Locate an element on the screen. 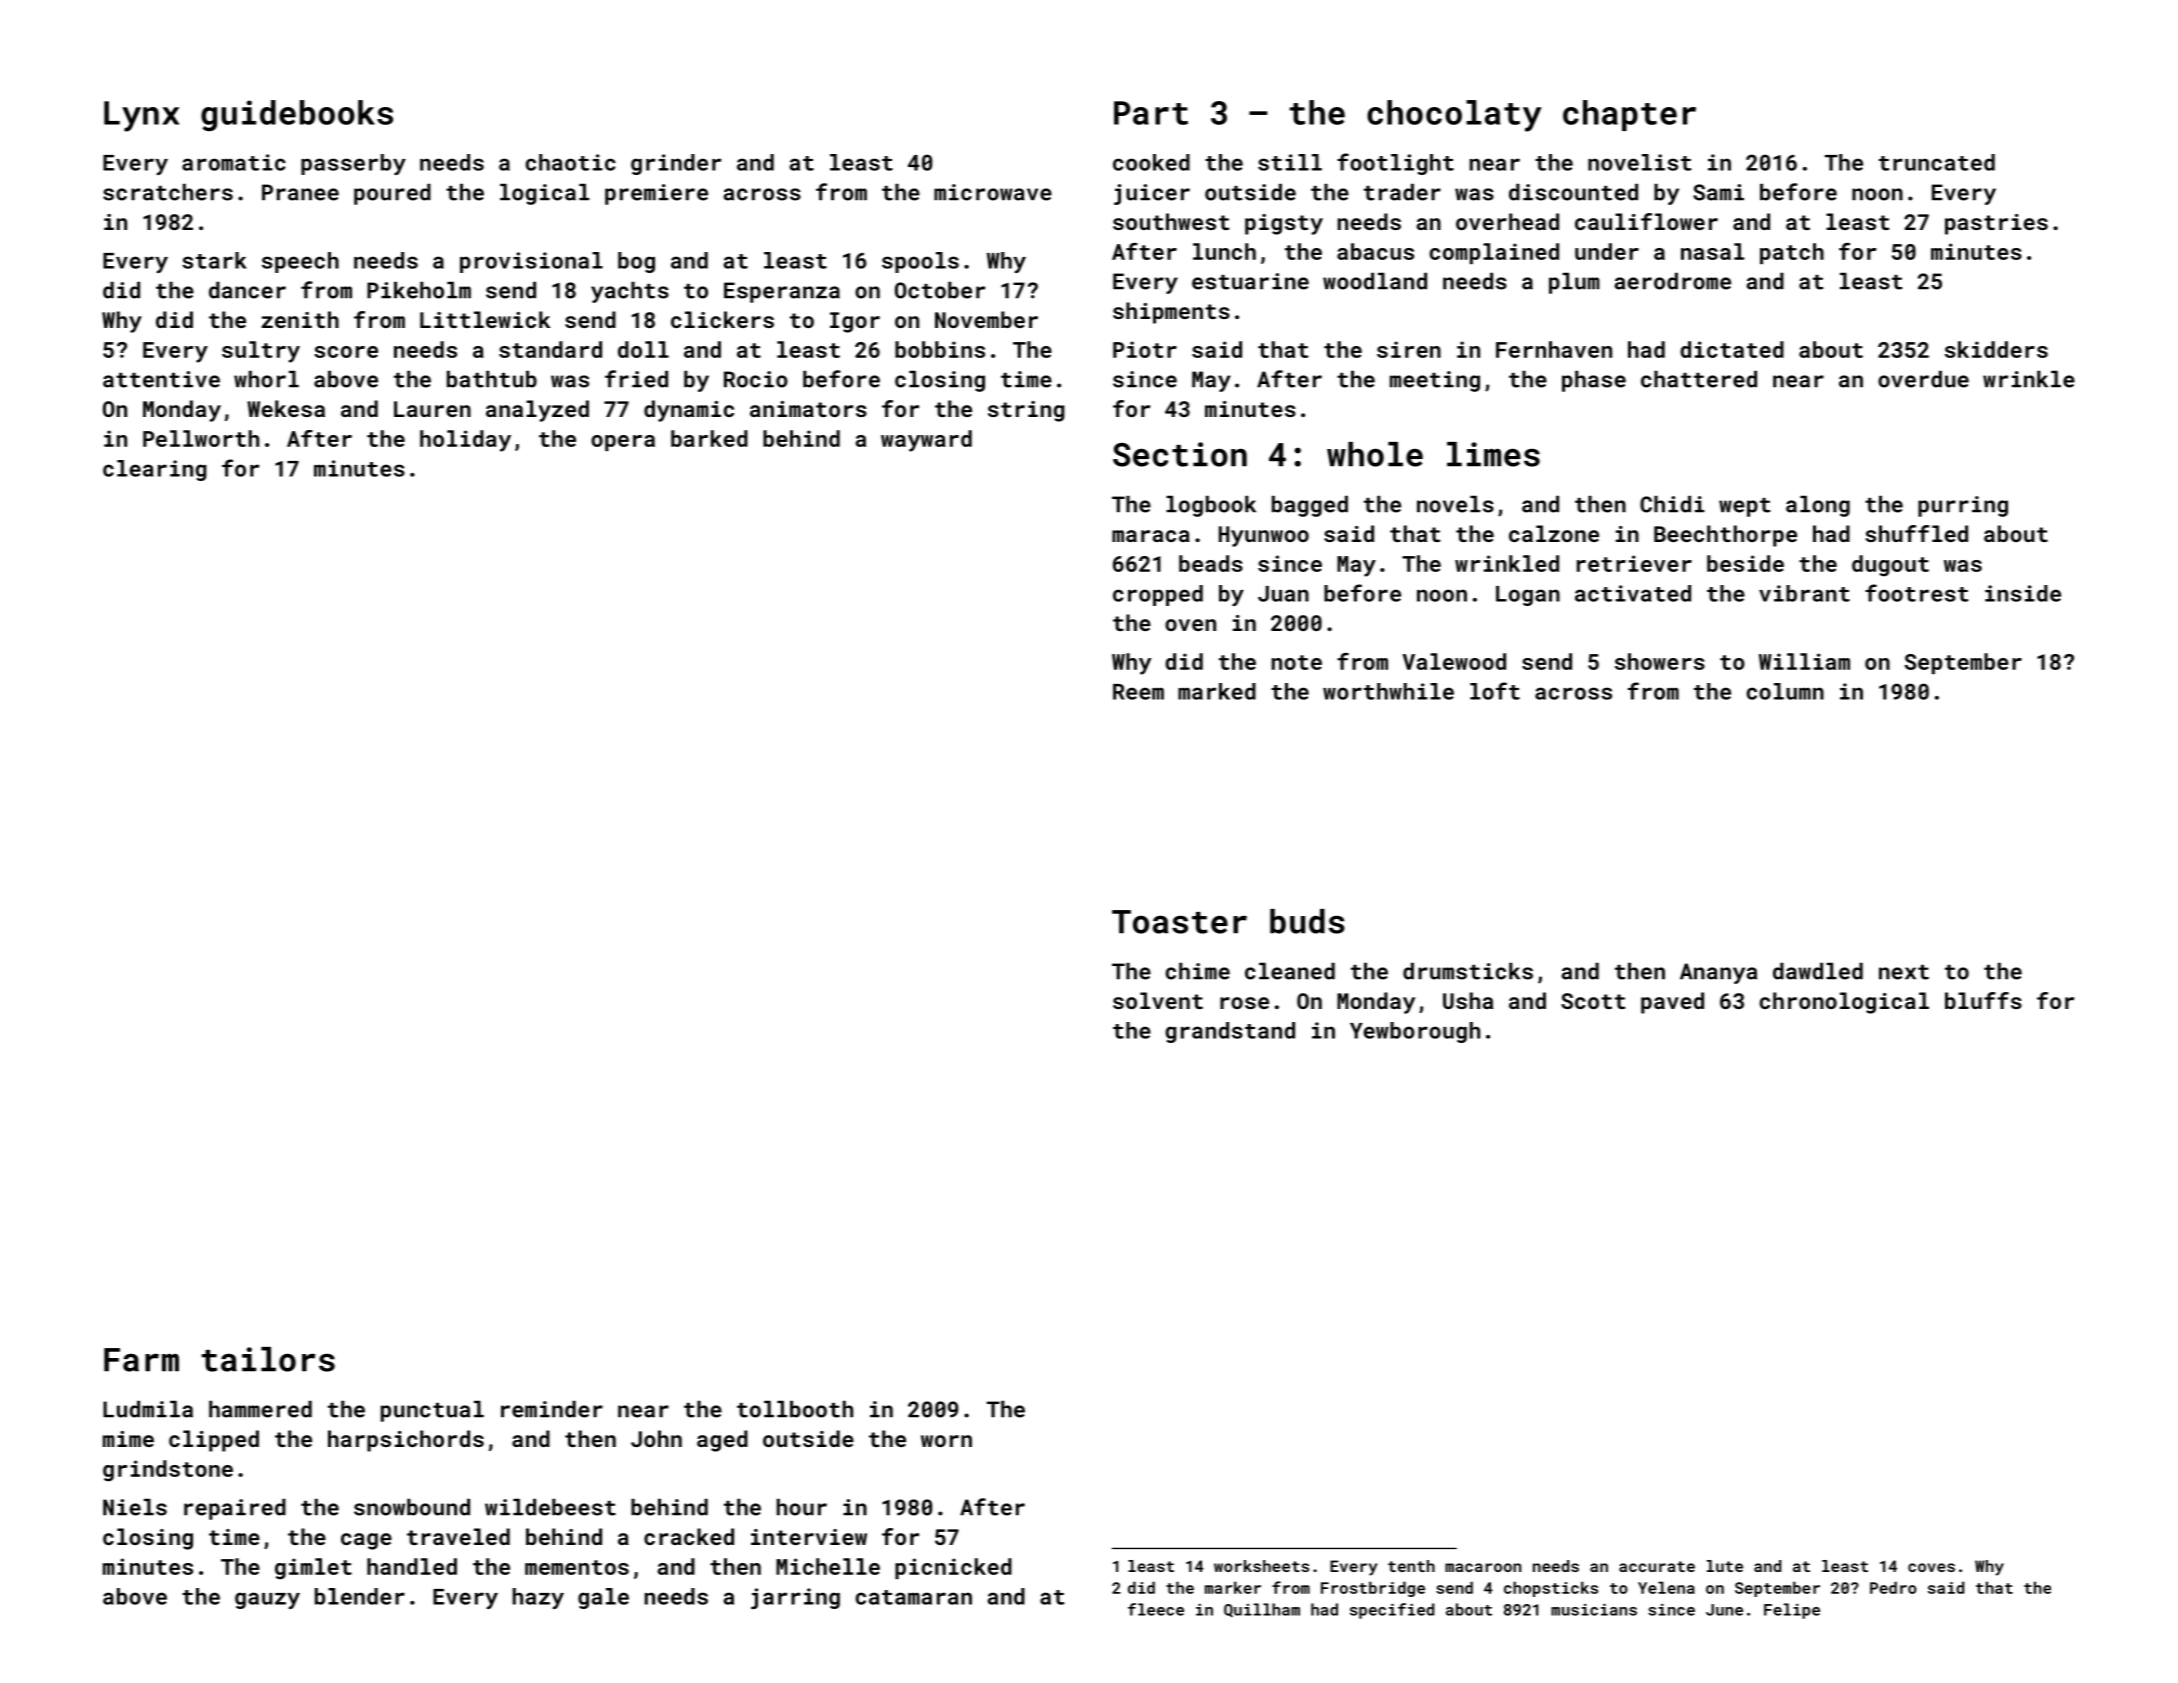  blender is located at coordinates (360, 1596).
